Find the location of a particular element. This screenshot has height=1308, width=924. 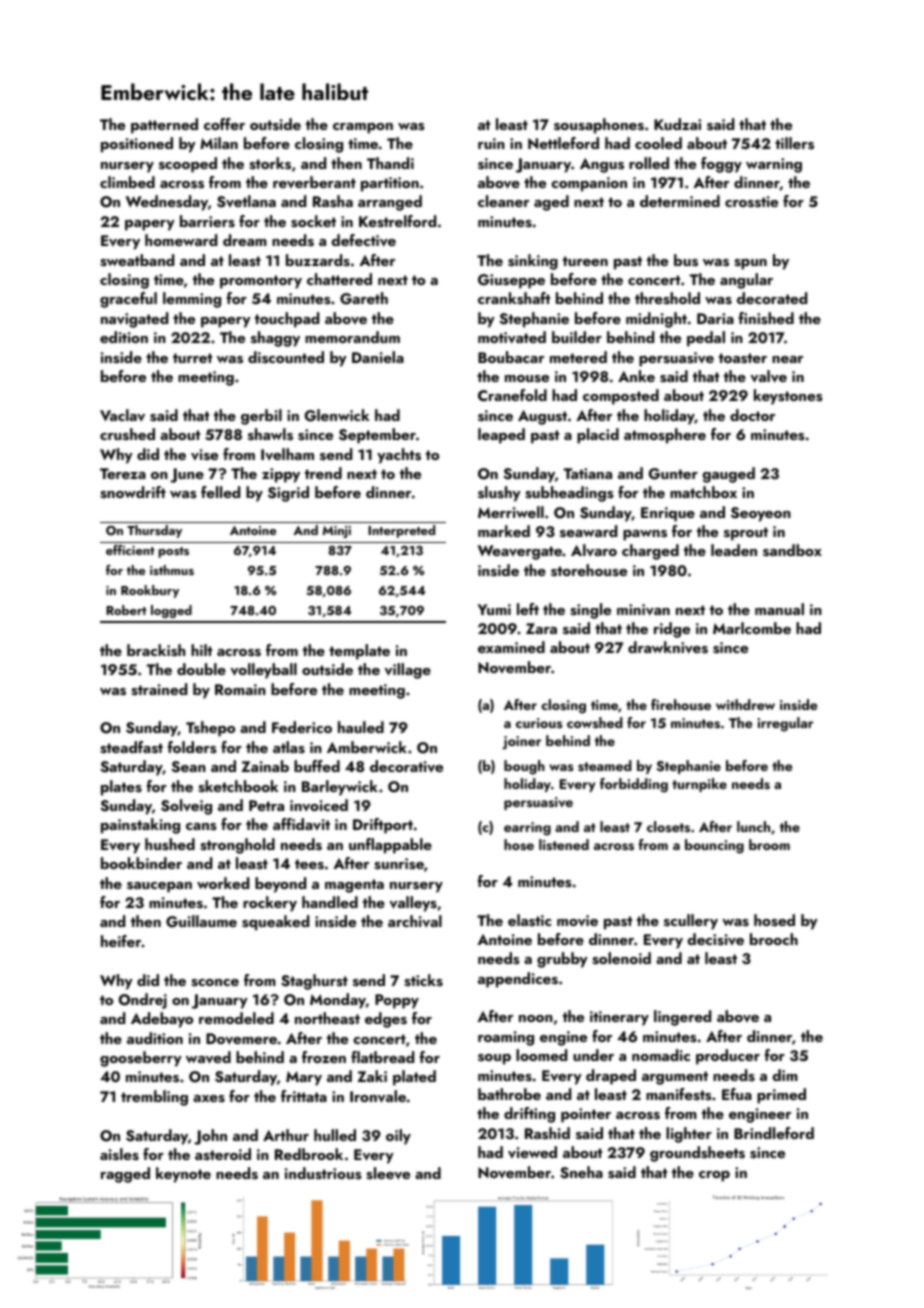

hilt is located at coordinates (201, 650).
